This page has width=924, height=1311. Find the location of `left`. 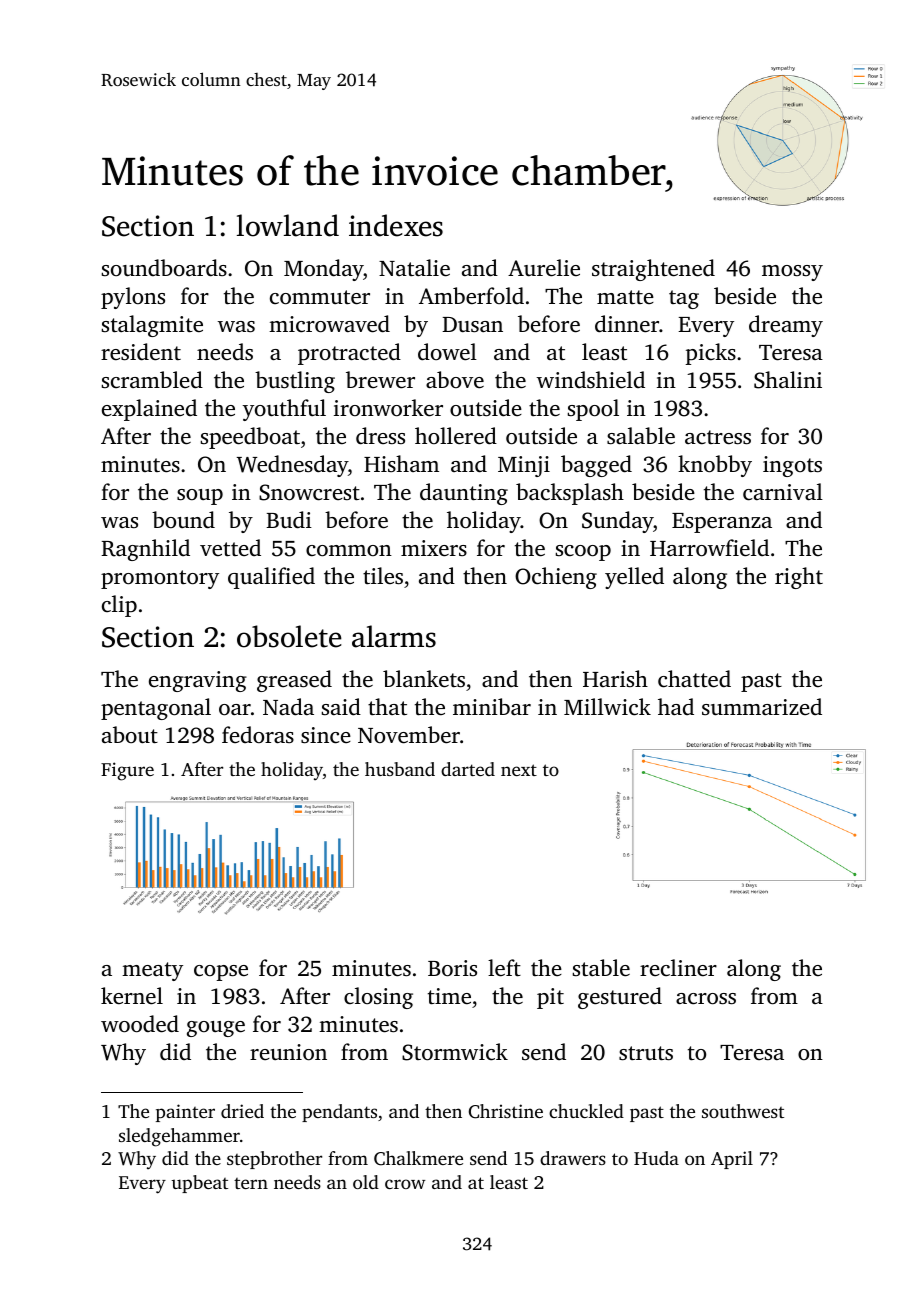

left is located at coordinates (504, 968).
